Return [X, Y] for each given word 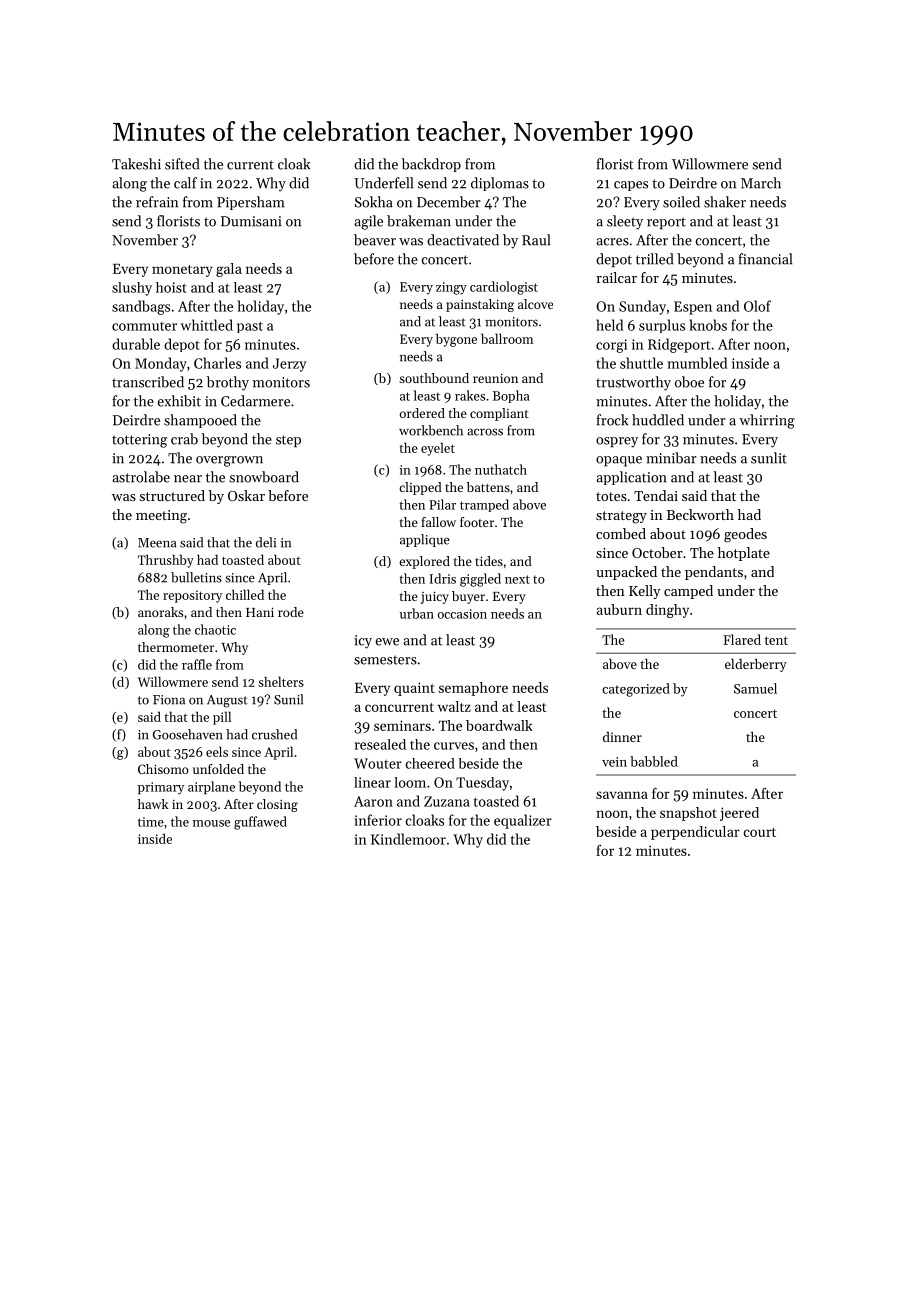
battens [488, 487]
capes [631, 186]
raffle [197, 664]
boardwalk [499, 725]
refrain [157, 202]
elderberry [756, 665]
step [288, 441]
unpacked [626, 573]
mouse [211, 823]
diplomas [500, 184]
